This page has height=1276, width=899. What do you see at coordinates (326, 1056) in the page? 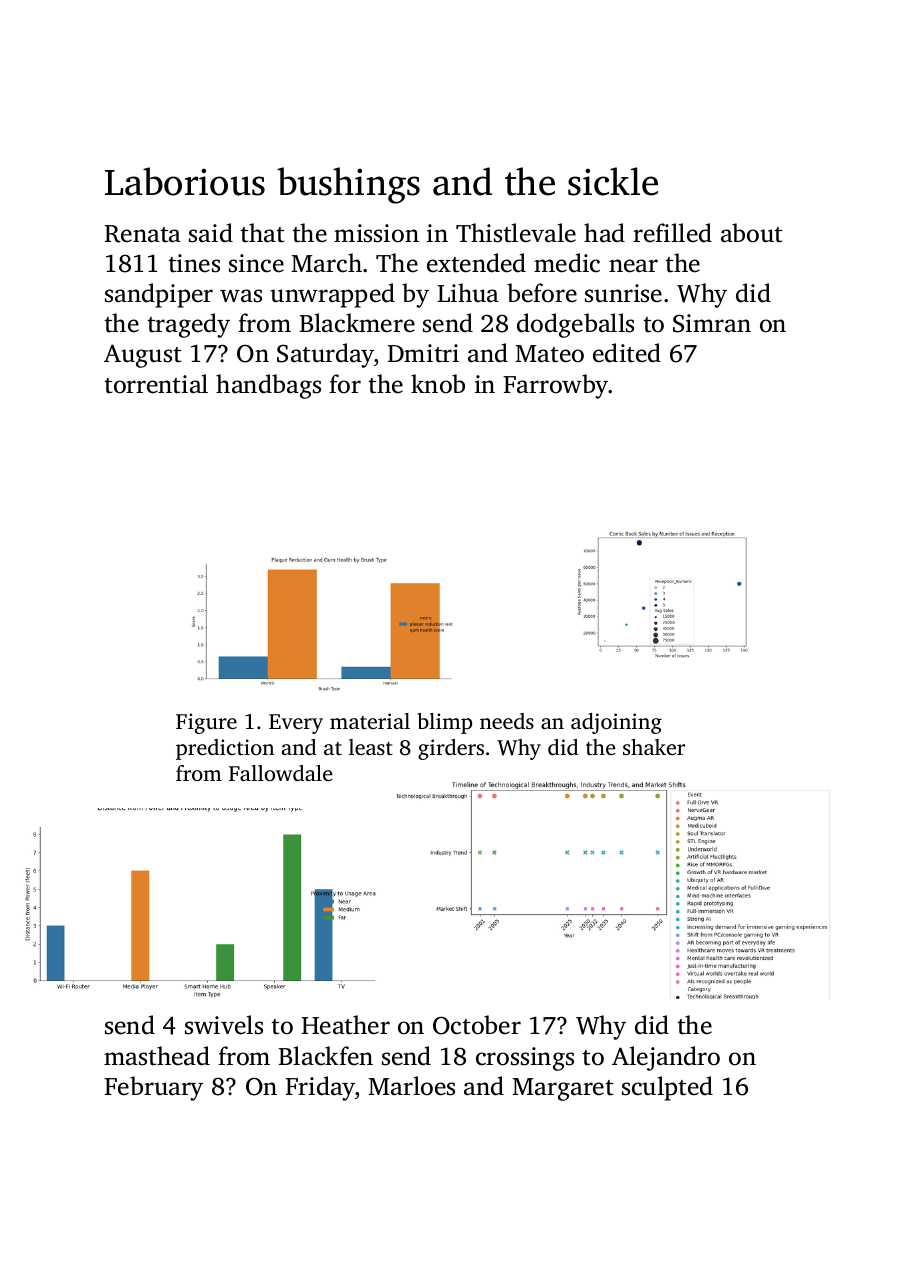
I see `Blackfen` at bounding box center [326, 1056].
